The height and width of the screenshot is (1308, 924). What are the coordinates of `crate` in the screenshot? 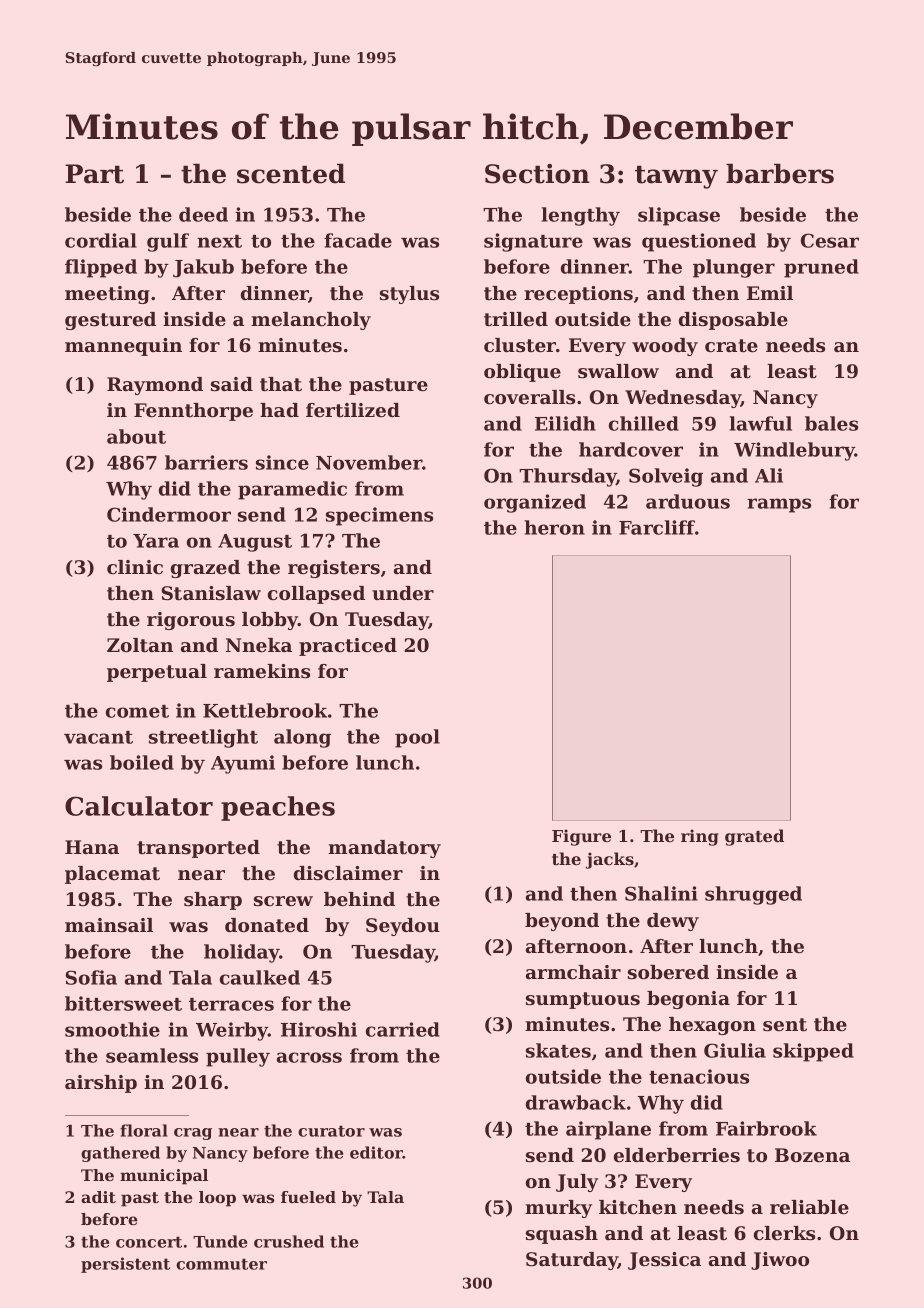 It's located at (731, 346).
